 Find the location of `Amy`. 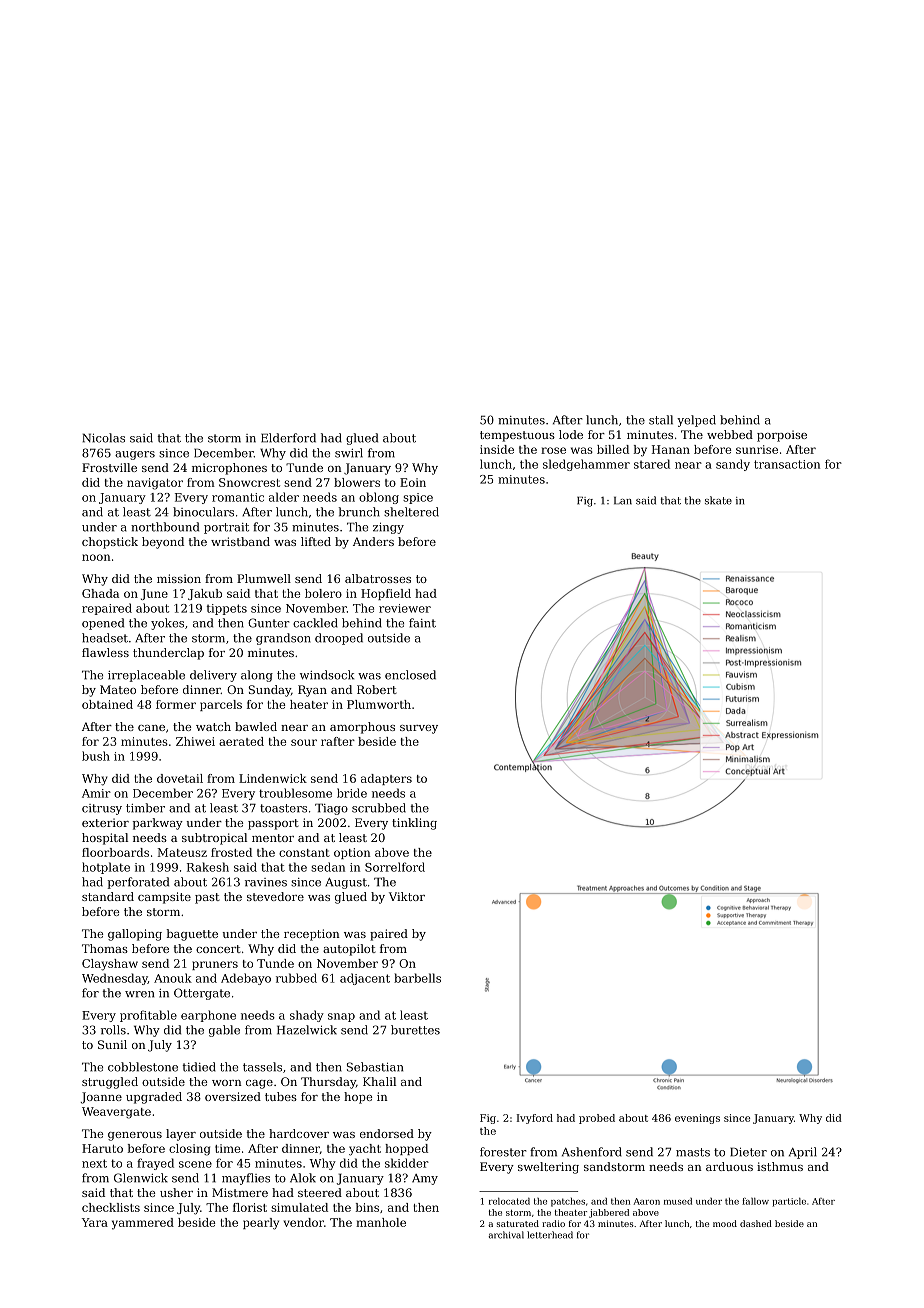

Amy is located at coordinates (425, 1179).
